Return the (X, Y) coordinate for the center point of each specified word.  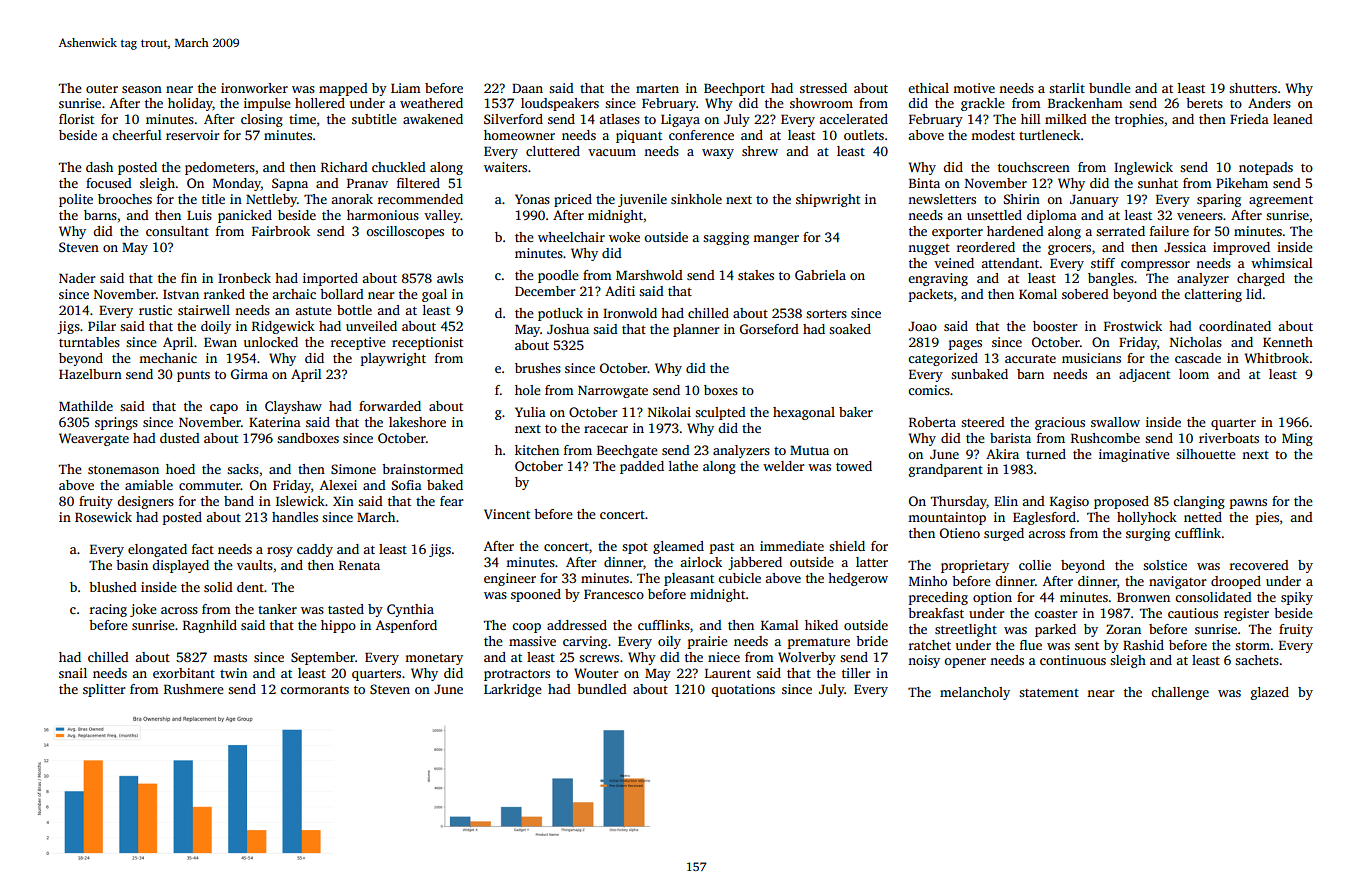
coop (526, 628)
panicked (245, 216)
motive (974, 88)
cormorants (314, 690)
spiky (1297, 598)
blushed (113, 587)
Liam (406, 88)
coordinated (1235, 326)
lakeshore (417, 422)
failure (1169, 231)
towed (854, 466)
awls (450, 278)
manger (776, 240)
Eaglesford (1044, 518)
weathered (431, 103)
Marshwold (649, 275)
